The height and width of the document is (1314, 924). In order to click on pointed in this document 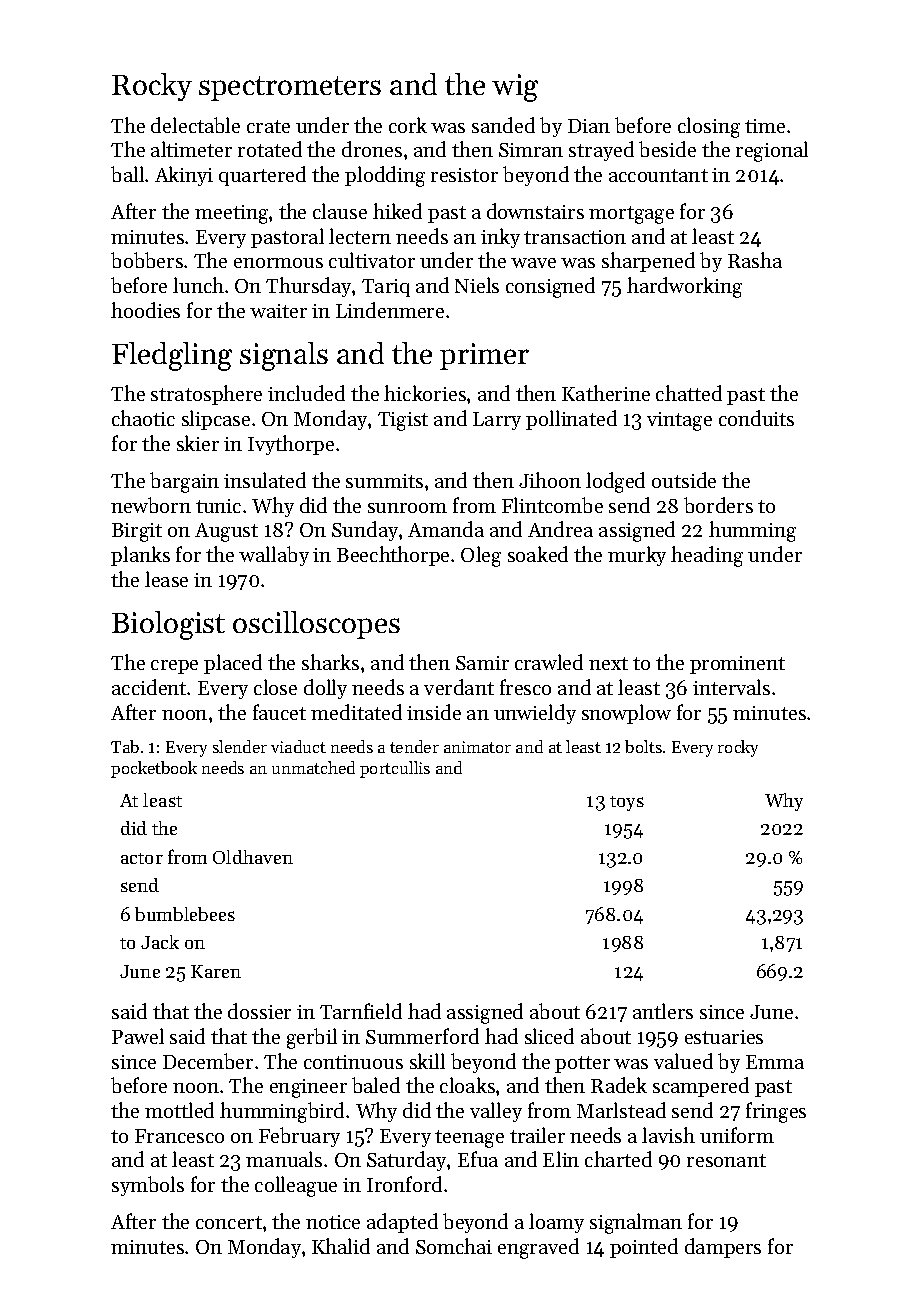, I will do `click(644, 1248)`.
